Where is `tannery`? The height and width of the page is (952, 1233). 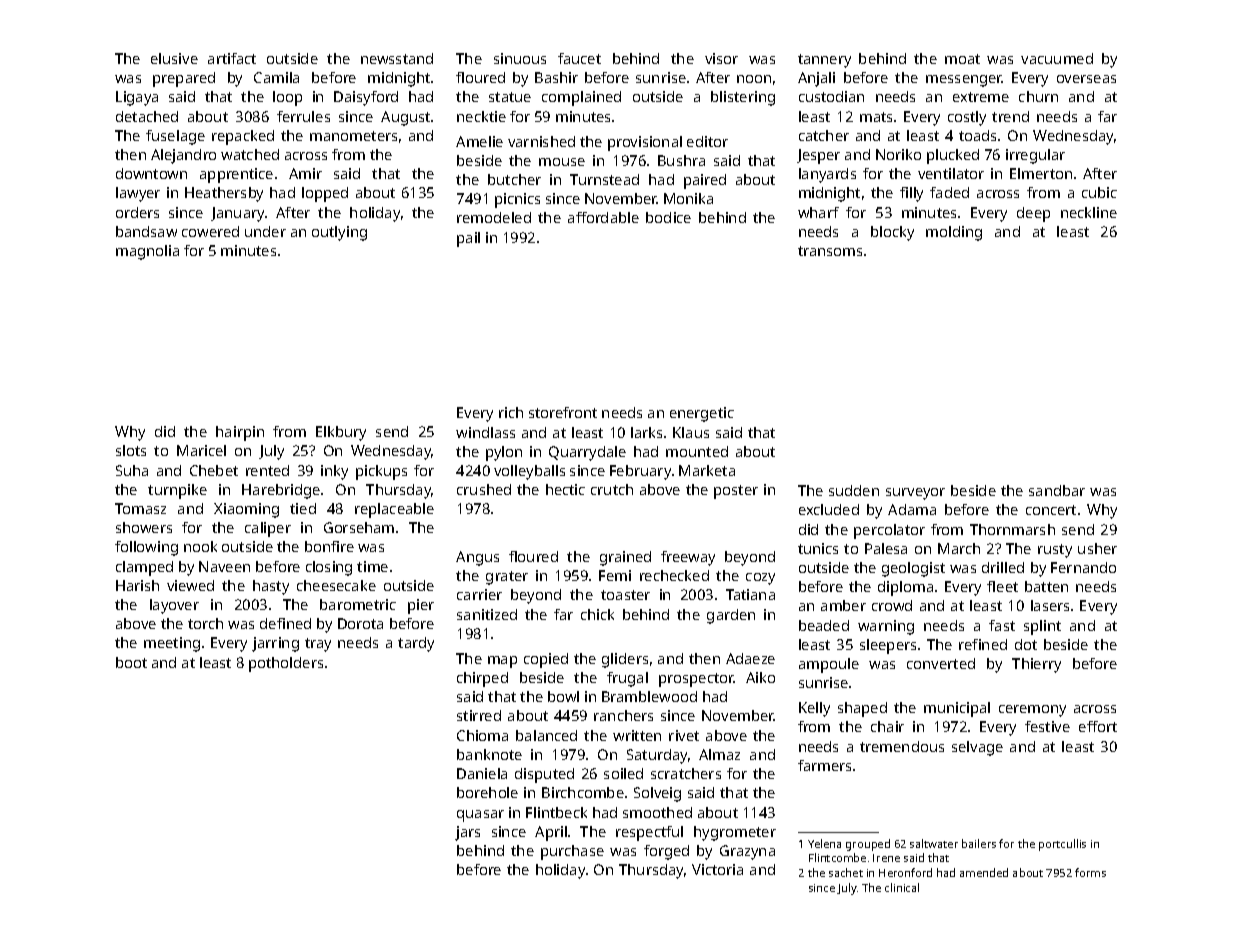 tannery is located at coordinates (824, 61).
